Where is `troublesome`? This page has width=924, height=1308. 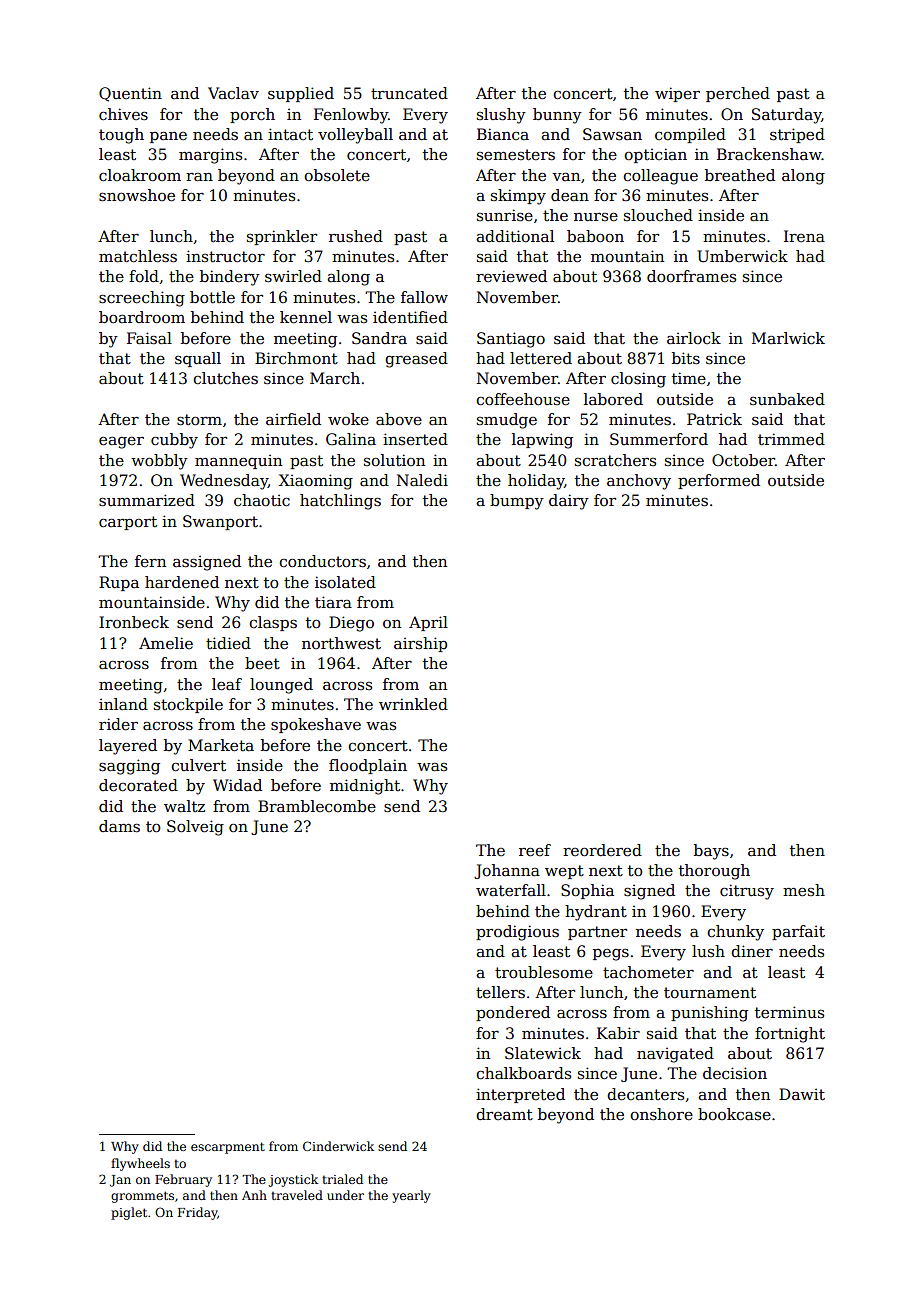 troublesome is located at coordinates (544, 972).
